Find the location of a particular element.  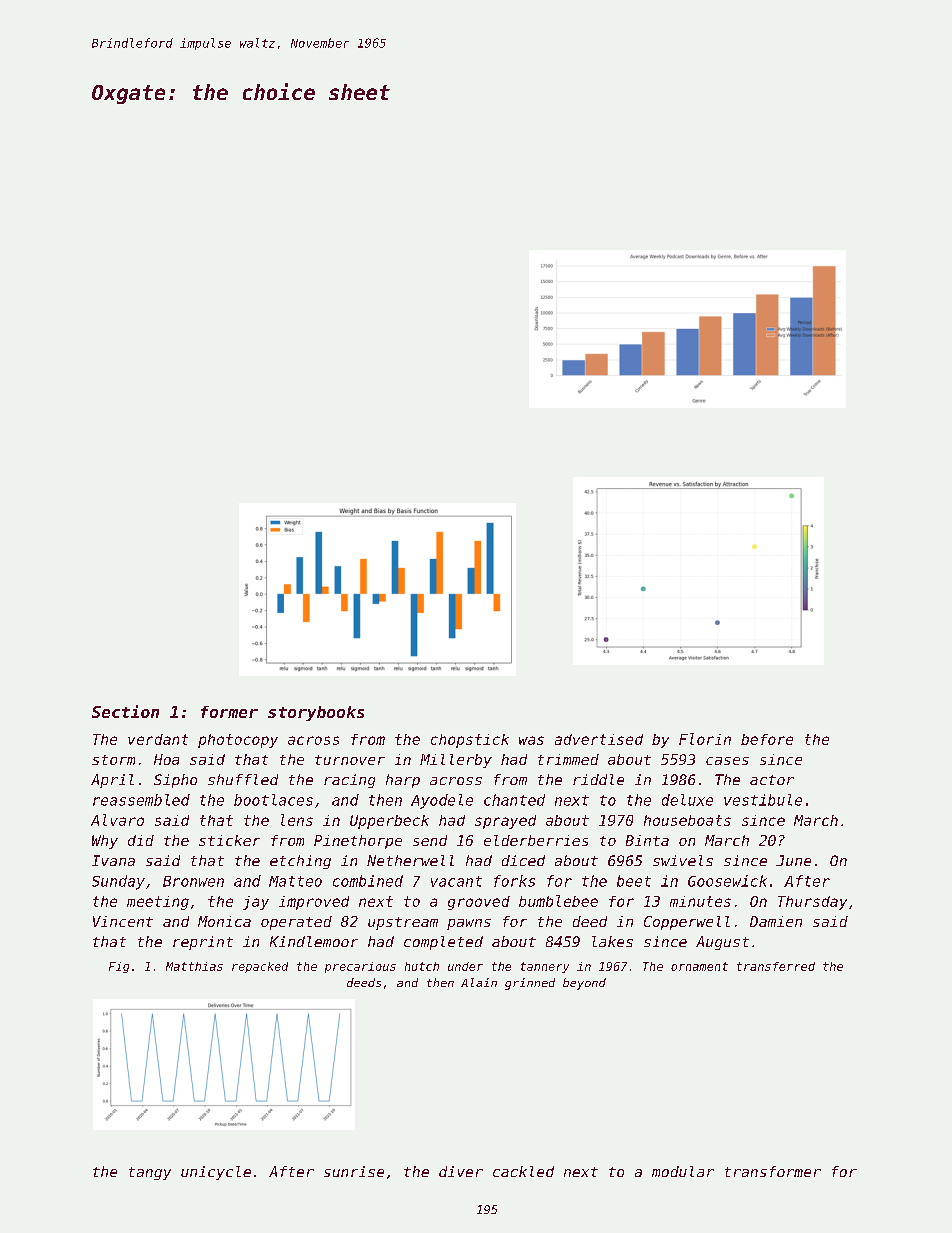

Alain is located at coordinates (479, 982).
